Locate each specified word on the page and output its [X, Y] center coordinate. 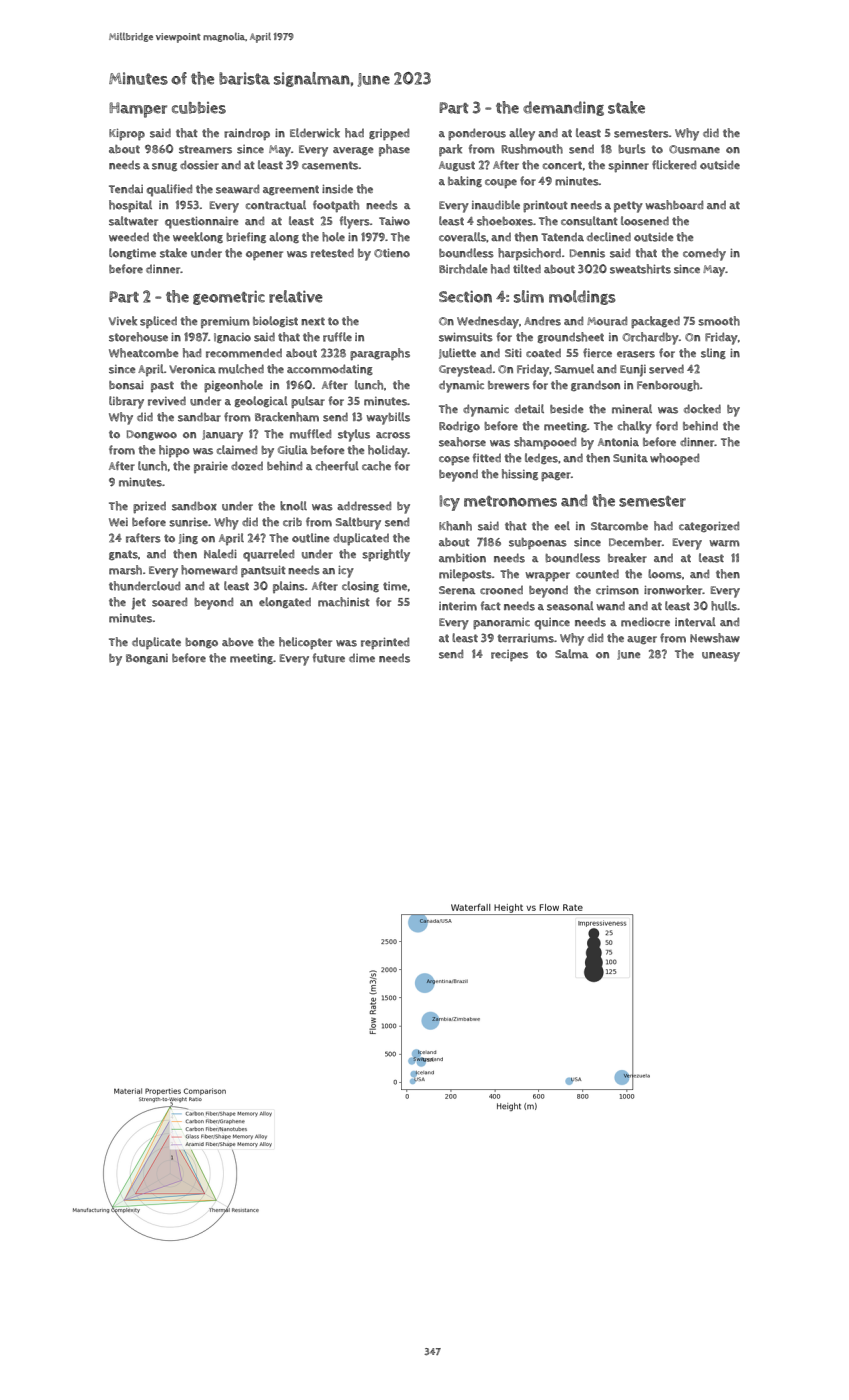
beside [567, 409]
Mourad [607, 321]
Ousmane [694, 149]
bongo [201, 643]
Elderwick [315, 133]
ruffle [337, 337]
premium [225, 322]
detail [529, 408]
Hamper [138, 110]
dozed [247, 466]
